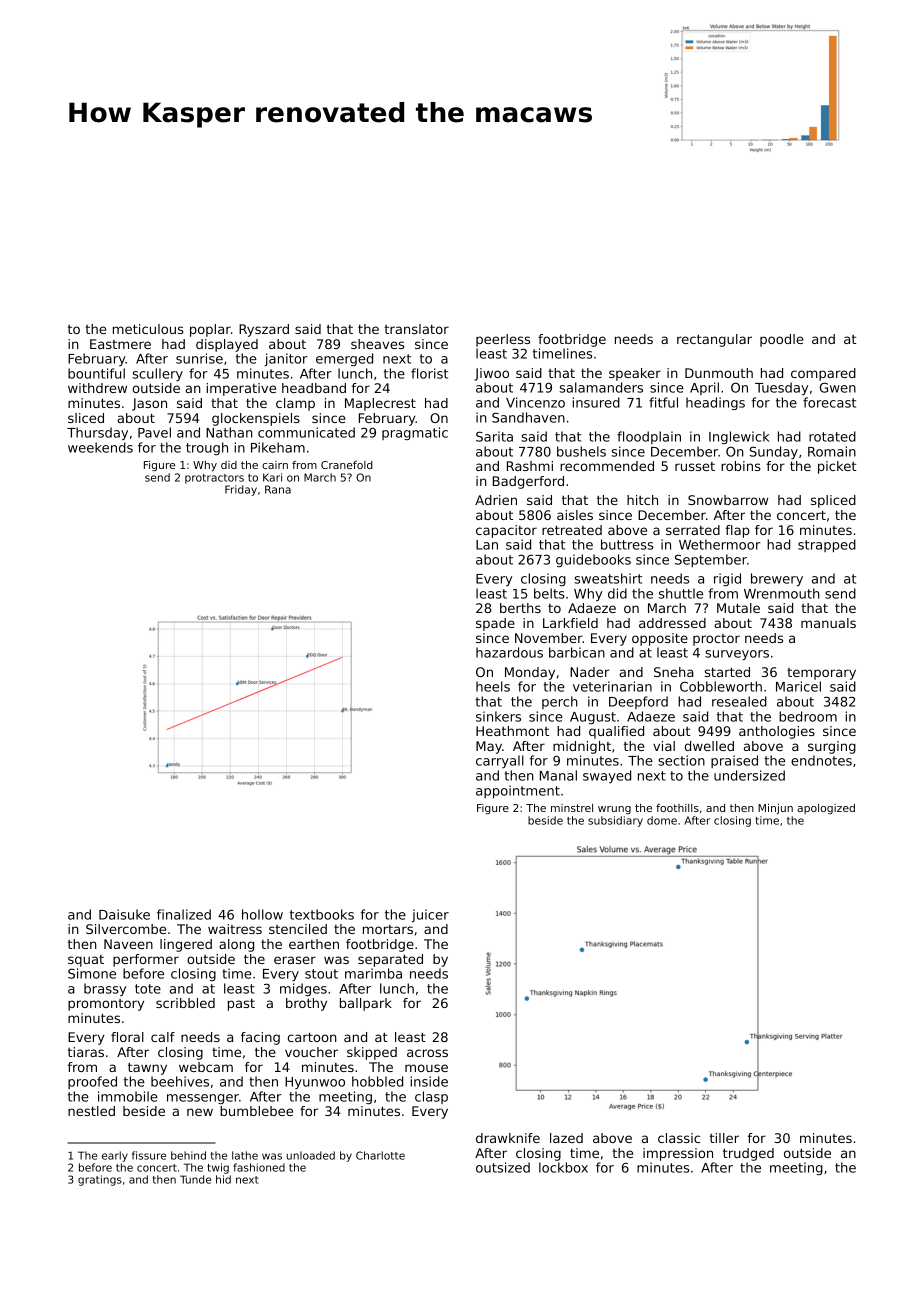 This page has width=924, height=1311. Describe the element at coordinates (322, 914) in the page. I see `textbooks` at that location.
